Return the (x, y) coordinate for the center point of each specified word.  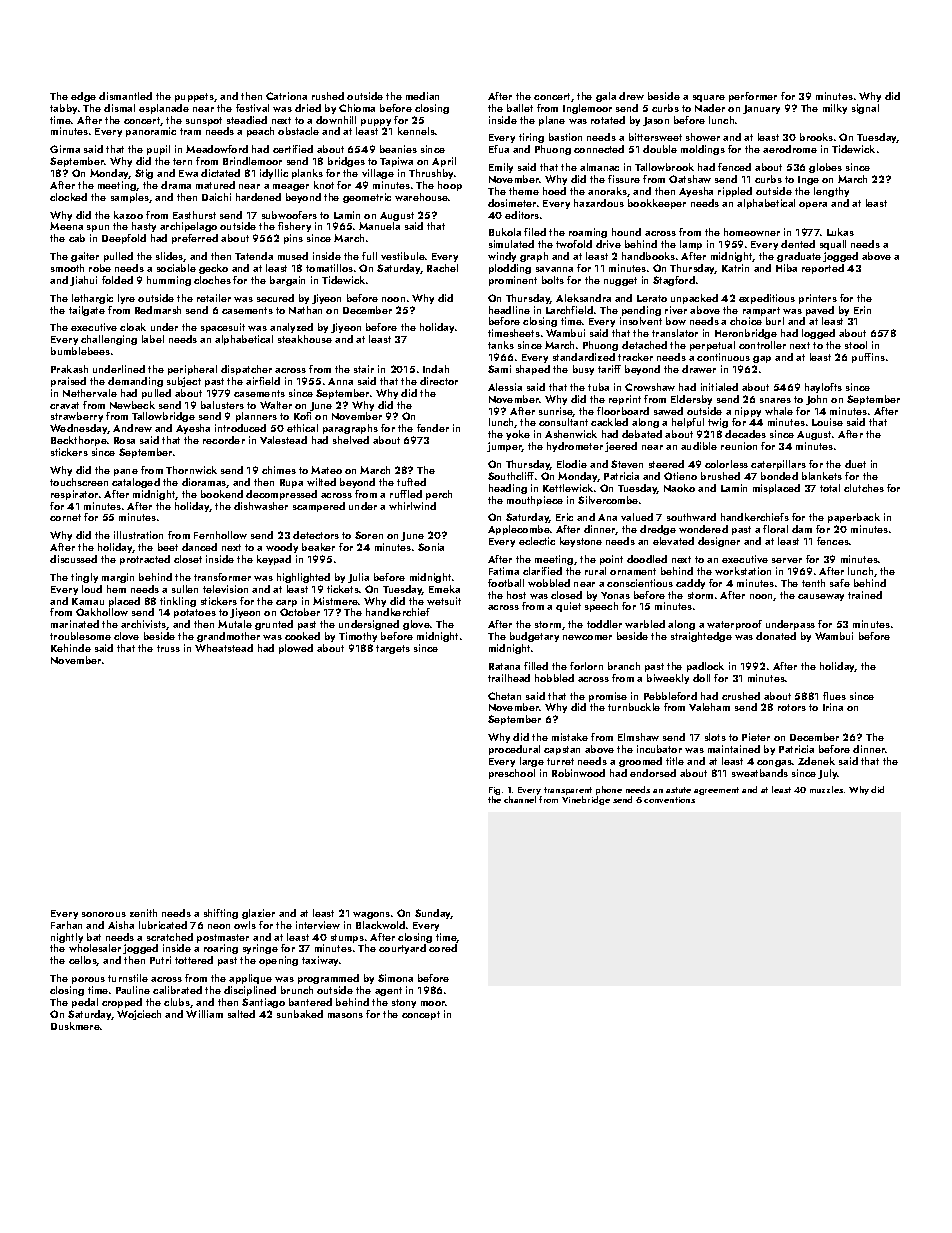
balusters (222, 405)
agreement (716, 791)
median (422, 96)
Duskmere (75, 1026)
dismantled (125, 96)
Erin (862, 310)
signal (865, 109)
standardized (584, 357)
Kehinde (71, 648)
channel (520, 799)
